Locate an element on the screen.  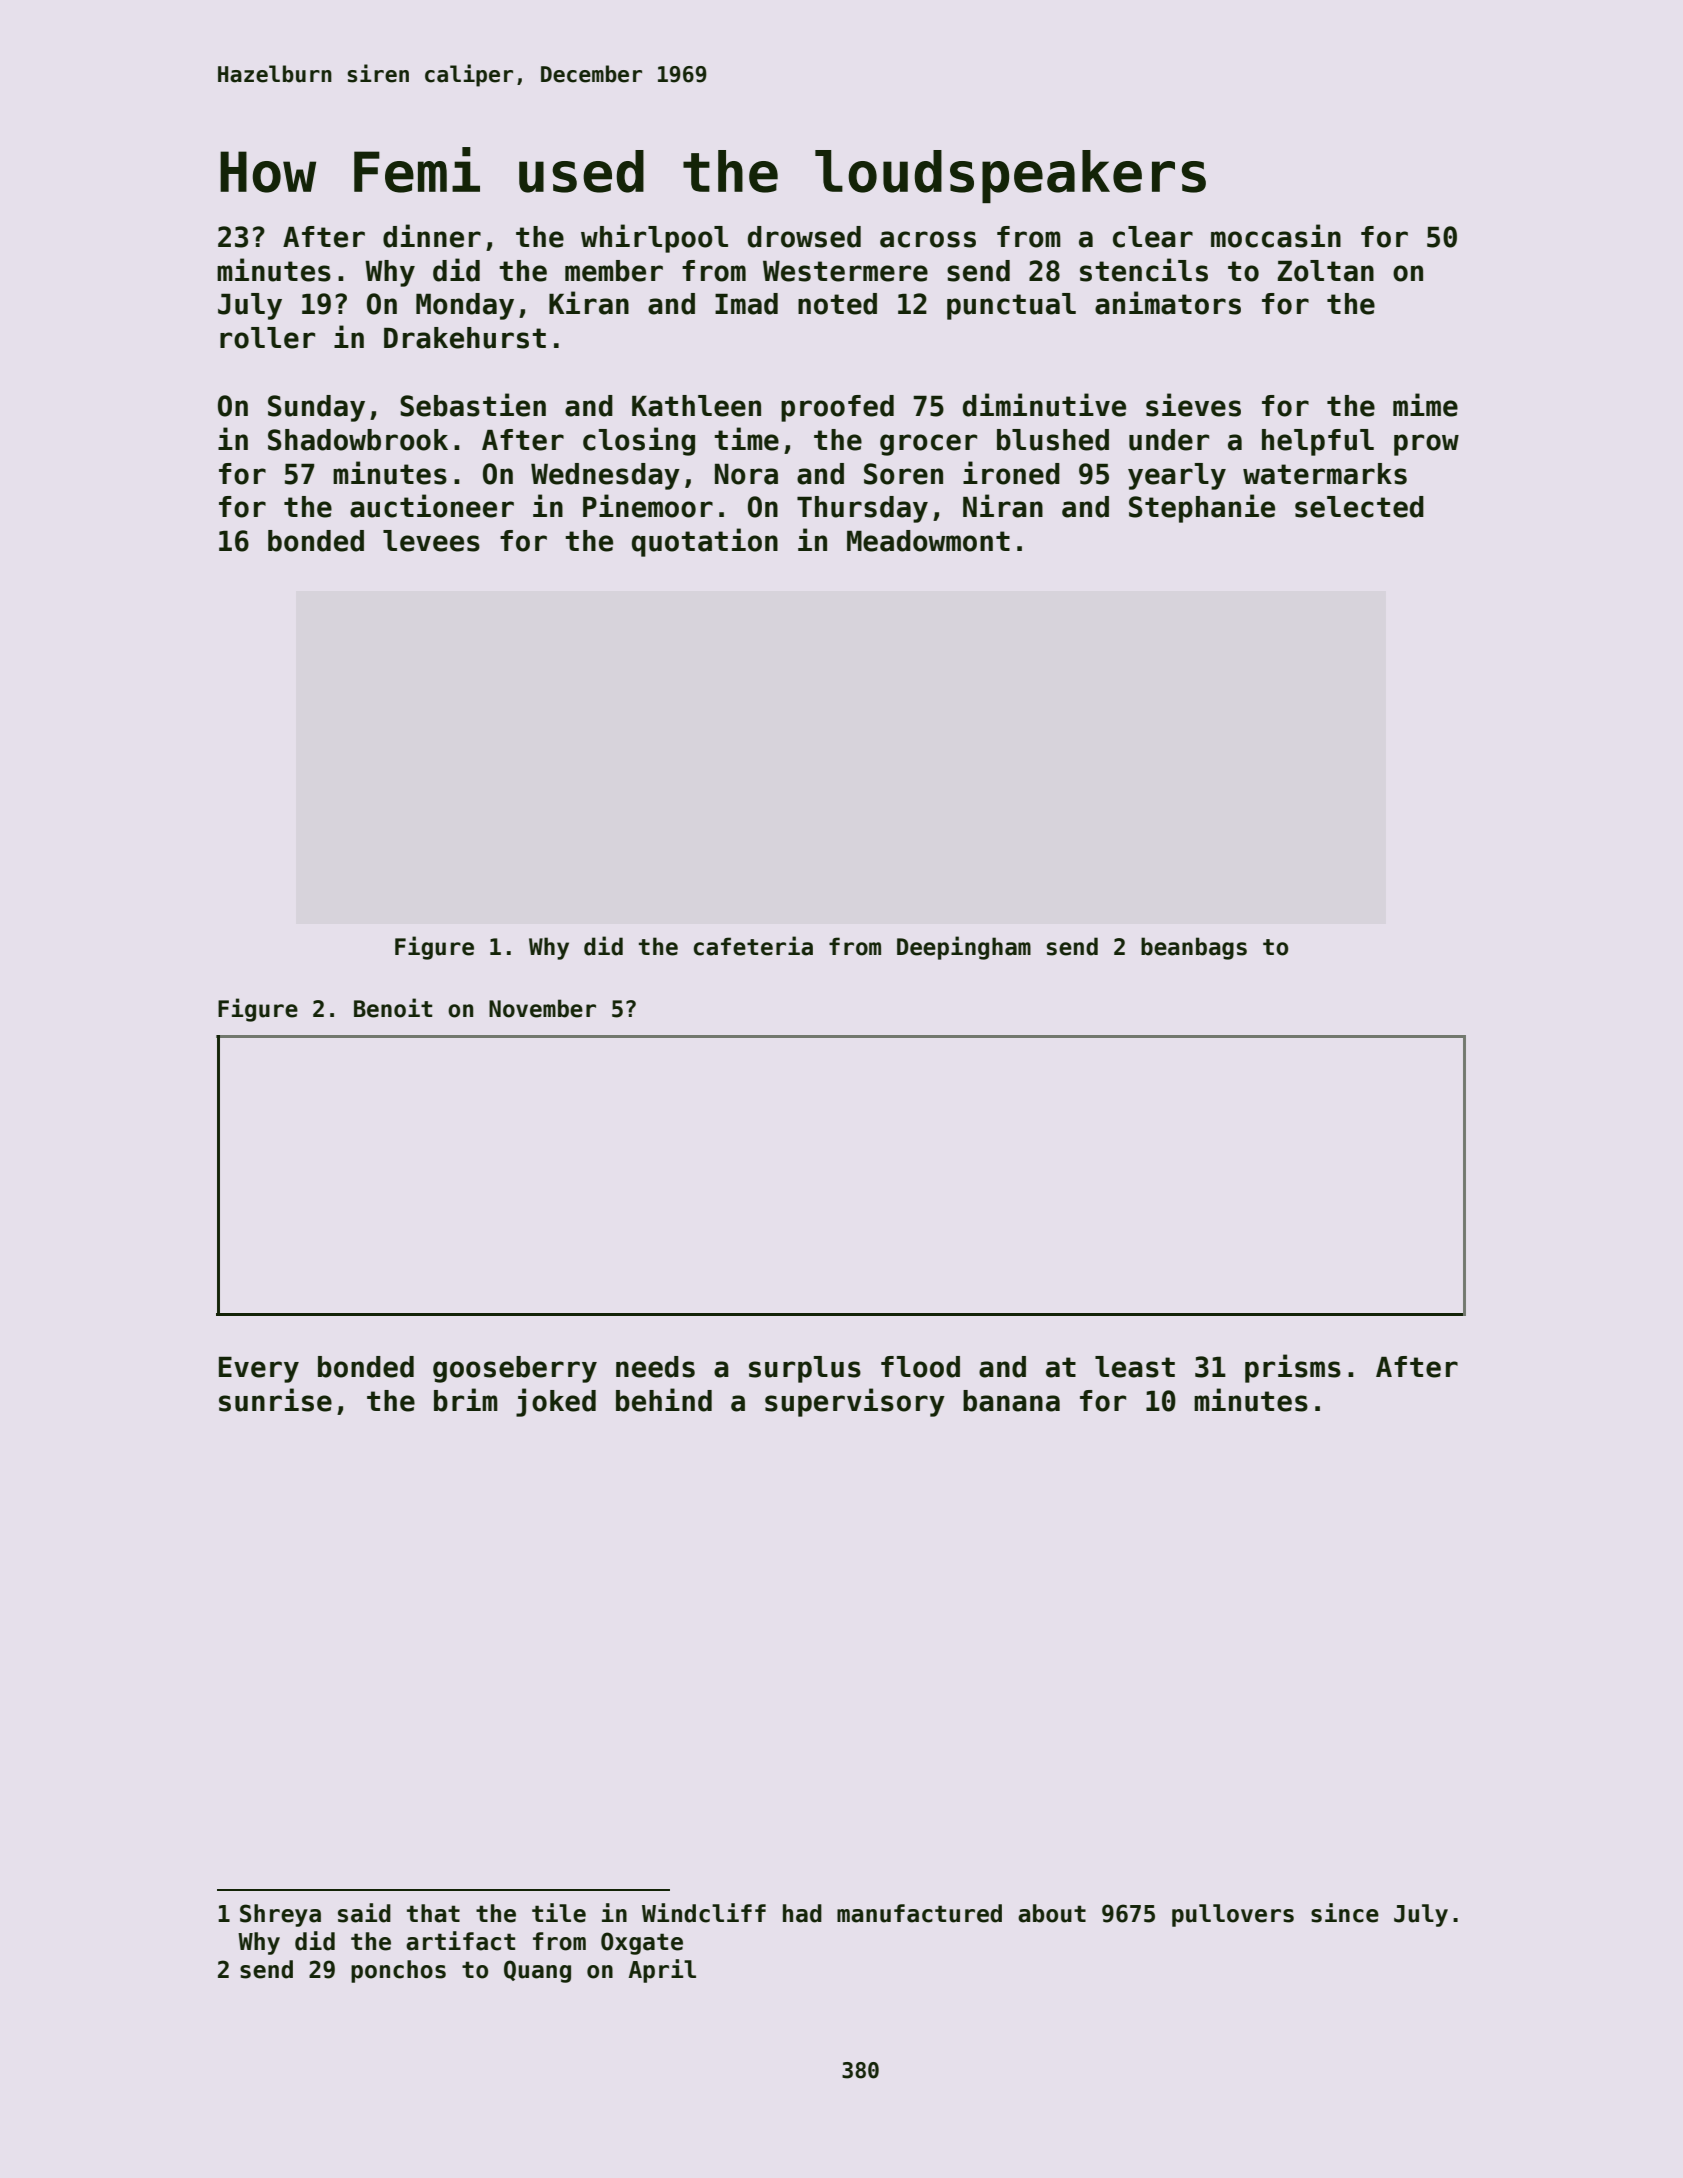
sunrise is located at coordinates (275, 1400).
